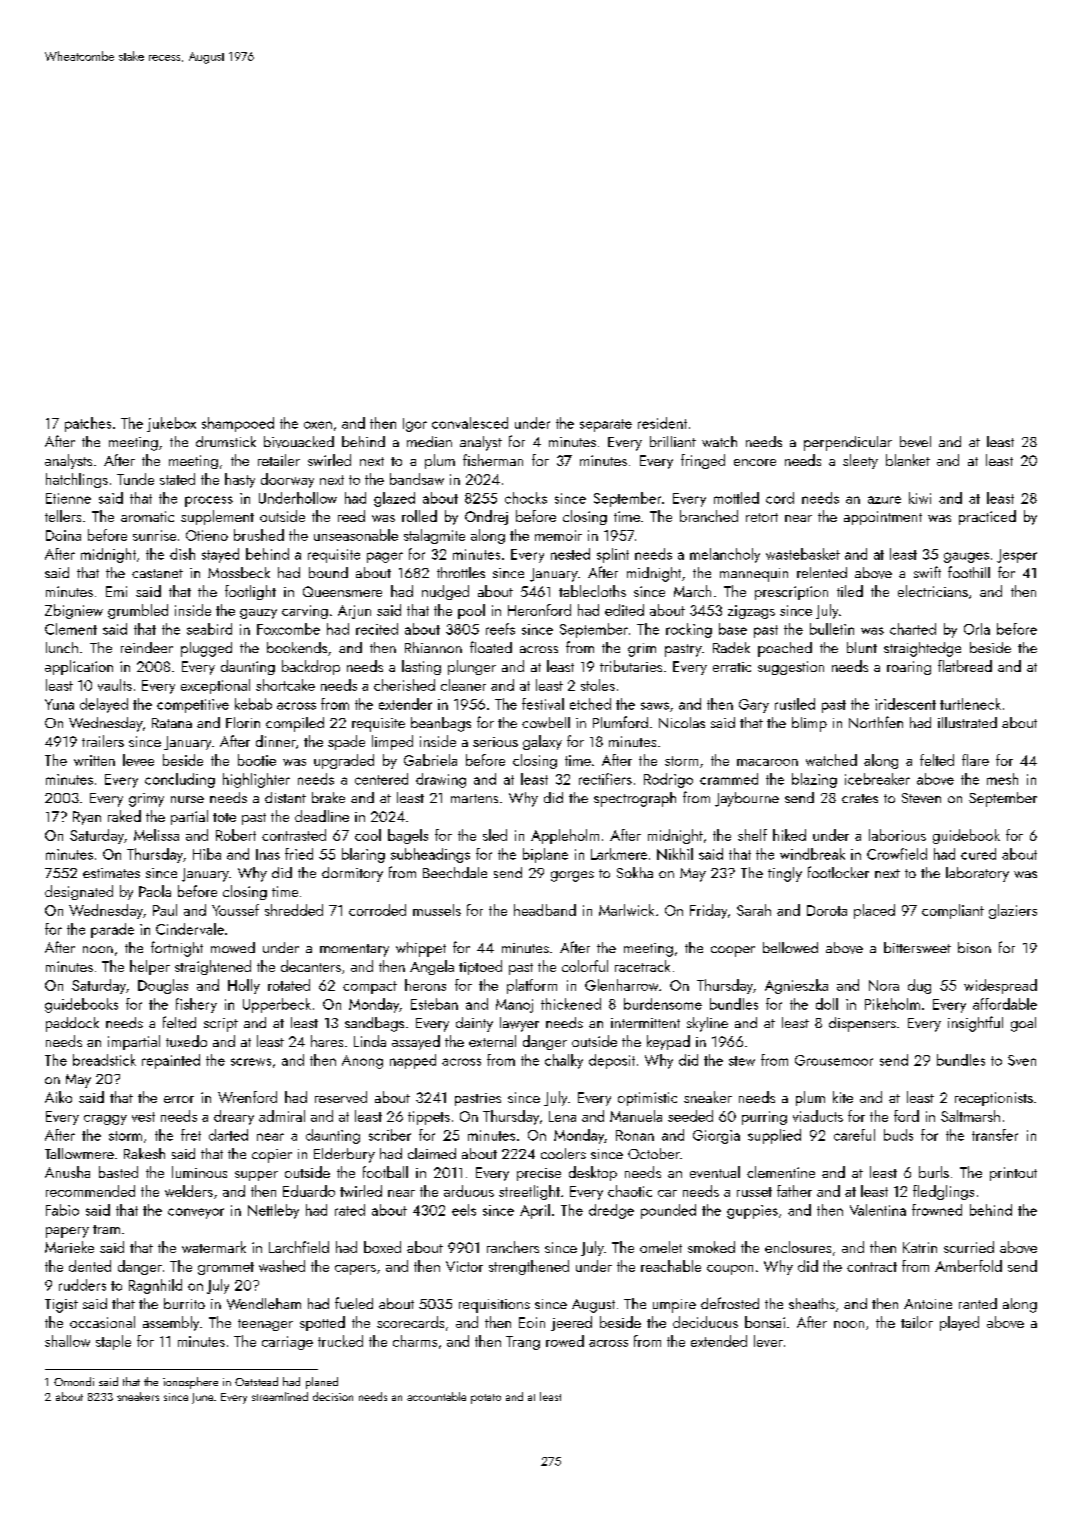  I want to click on pager, so click(385, 557).
